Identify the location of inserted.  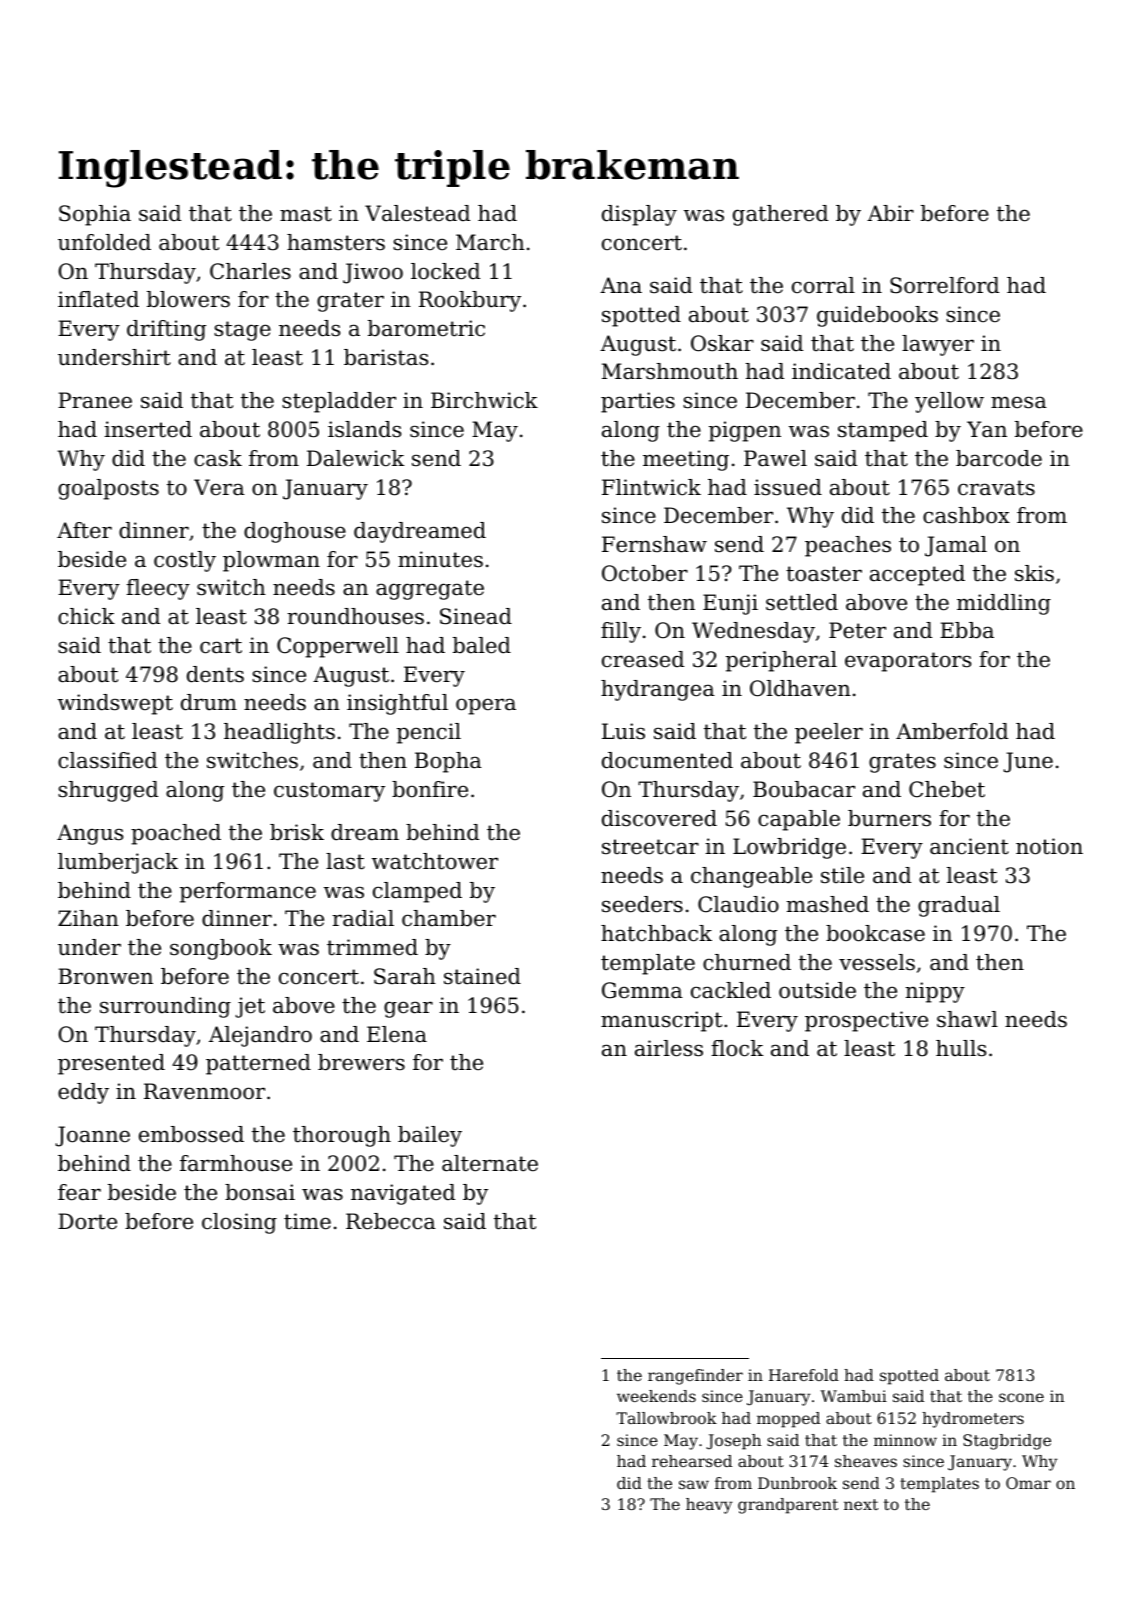
(148, 429).
